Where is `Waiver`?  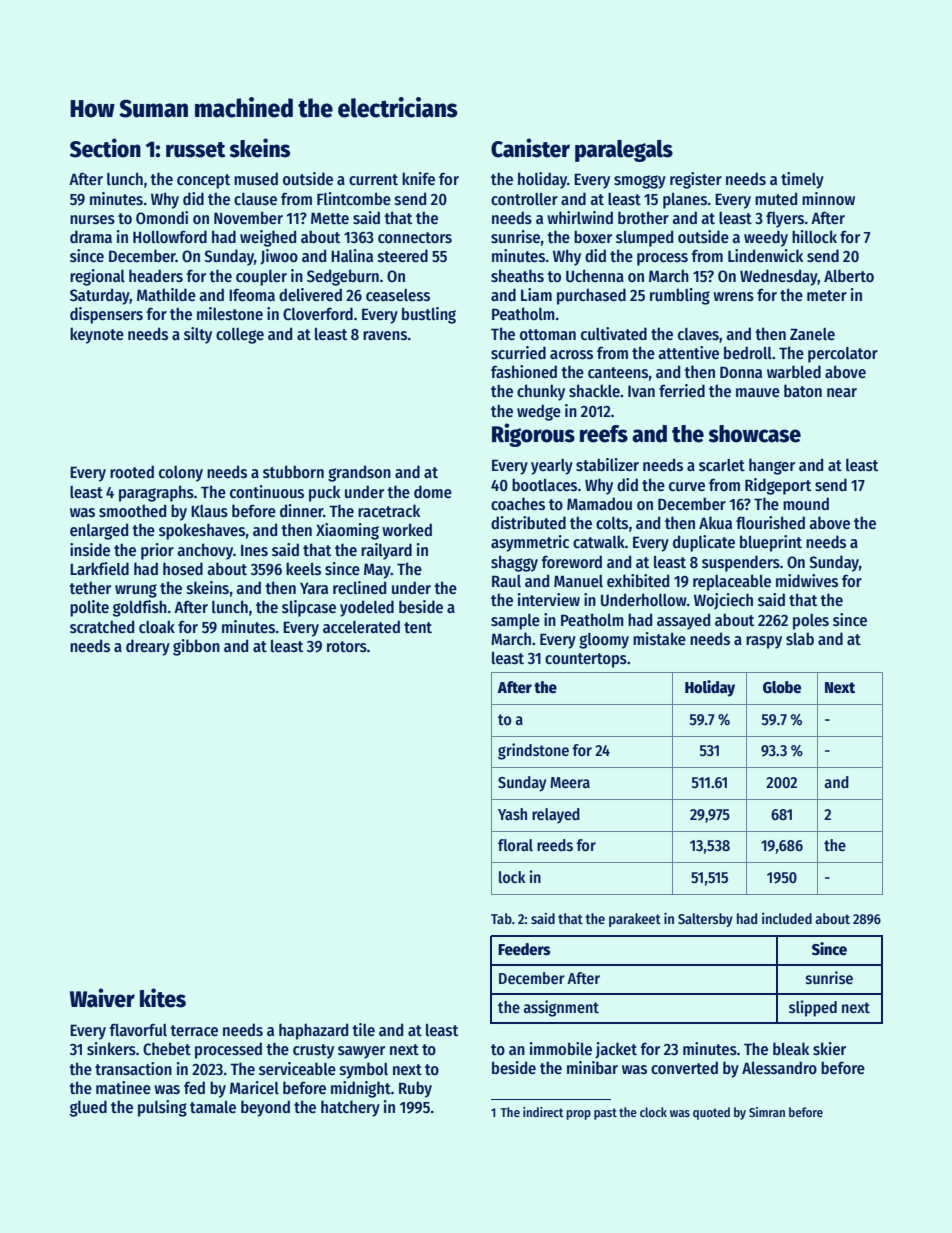 Waiver is located at coordinates (102, 998).
